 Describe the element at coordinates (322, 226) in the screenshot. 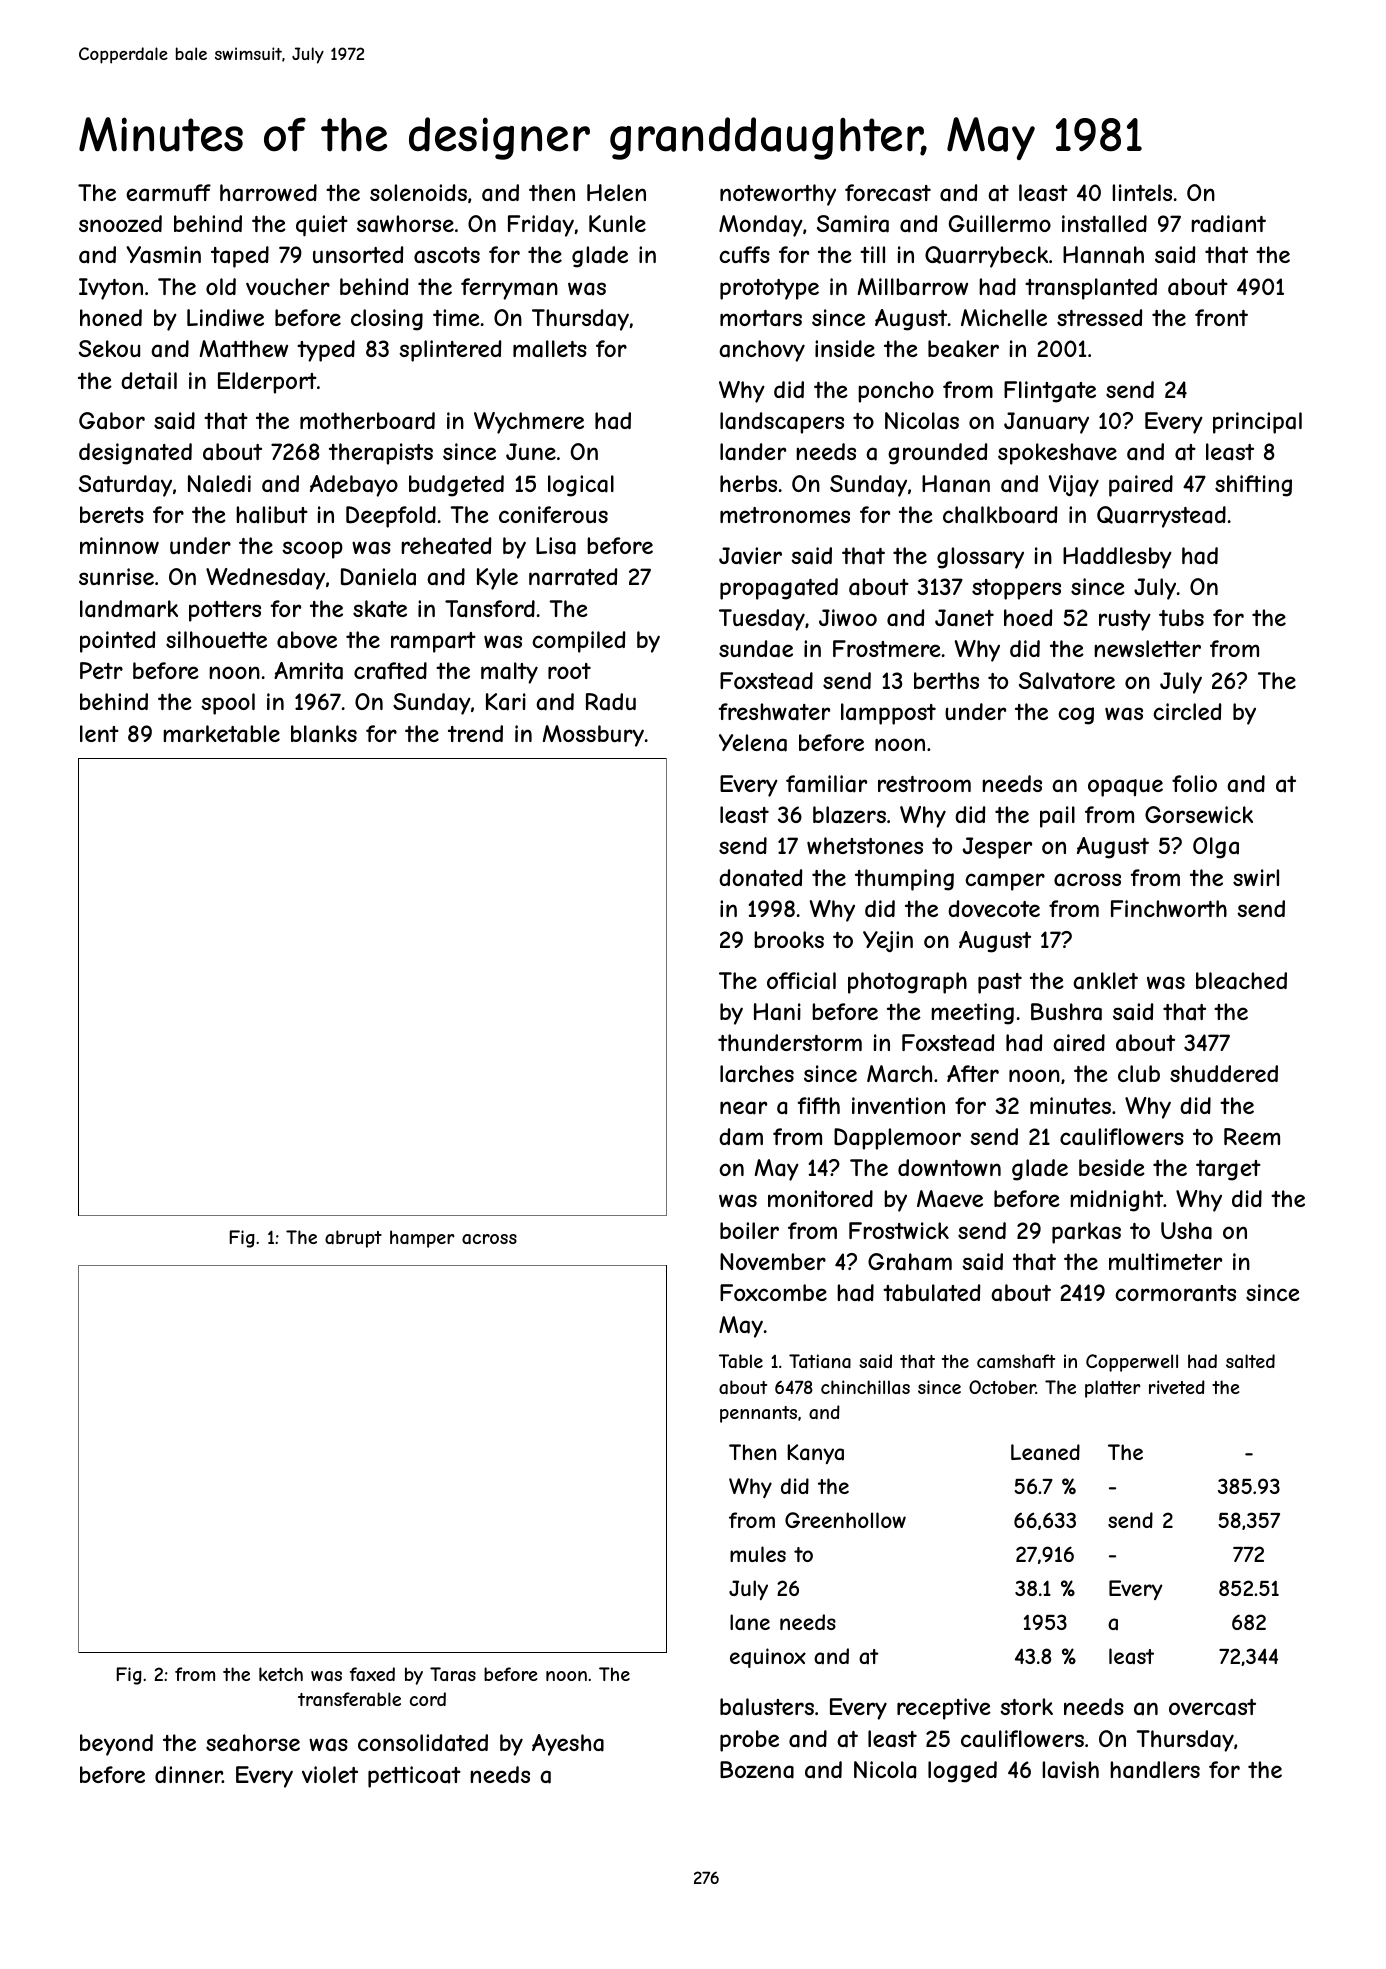

I see `quiet` at that location.
